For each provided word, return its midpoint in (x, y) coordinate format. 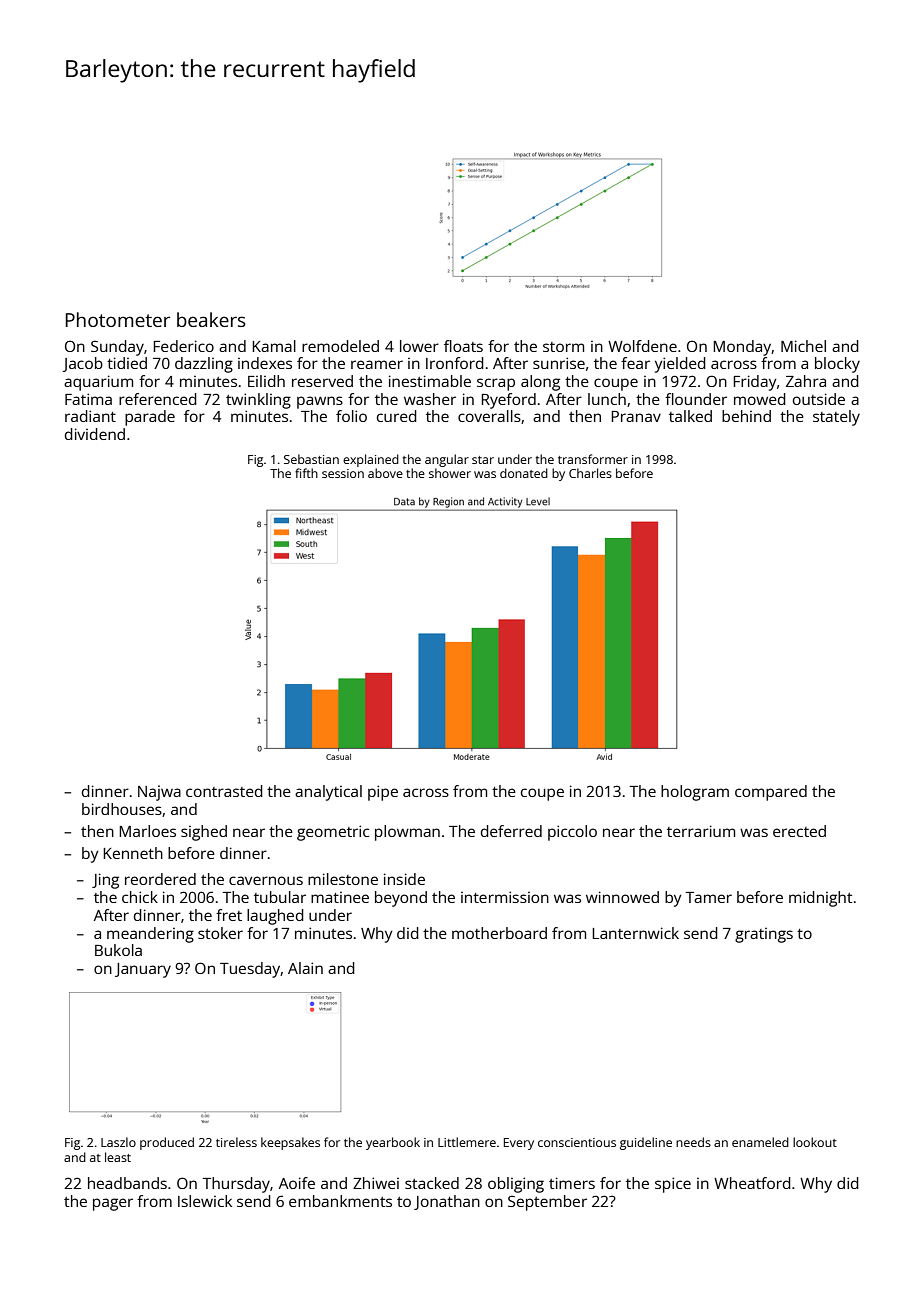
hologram (695, 793)
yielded (680, 365)
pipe (383, 793)
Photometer (118, 319)
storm (563, 347)
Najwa (159, 793)
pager (113, 1204)
